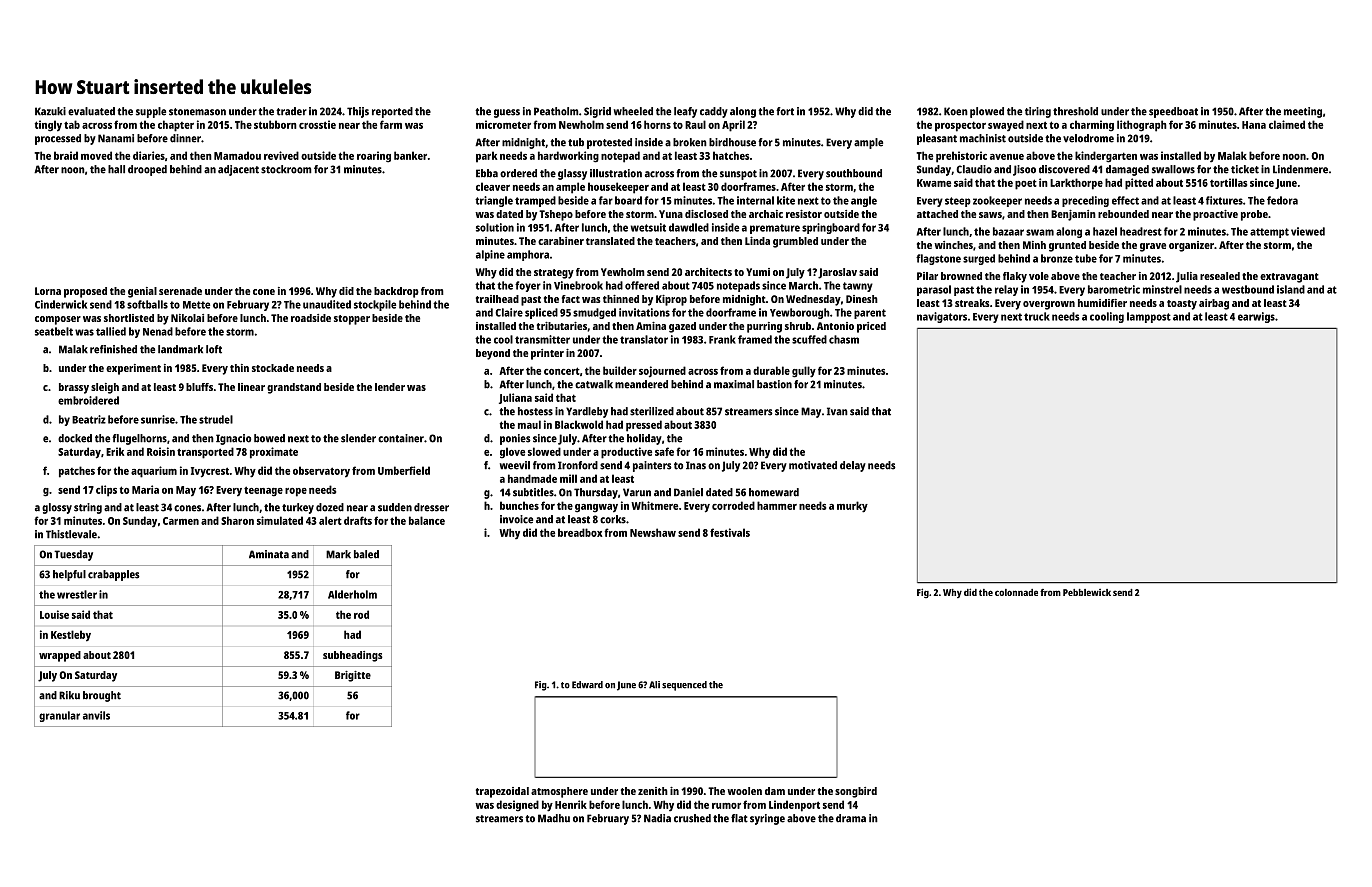  I want to click on Kestleby, so click(71, 636).
